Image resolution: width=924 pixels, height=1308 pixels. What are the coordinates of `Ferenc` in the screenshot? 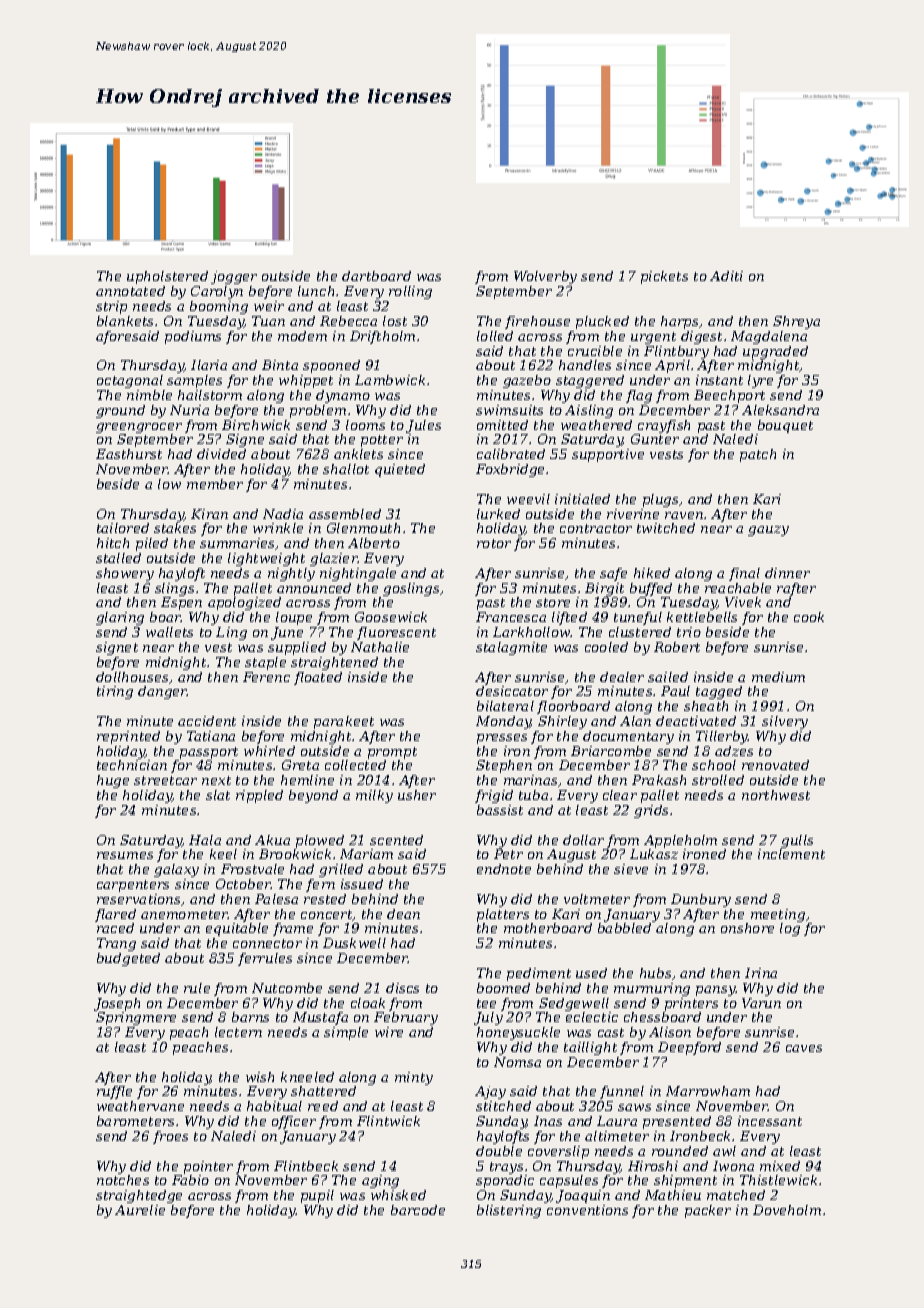 It's located at (266, 677).
